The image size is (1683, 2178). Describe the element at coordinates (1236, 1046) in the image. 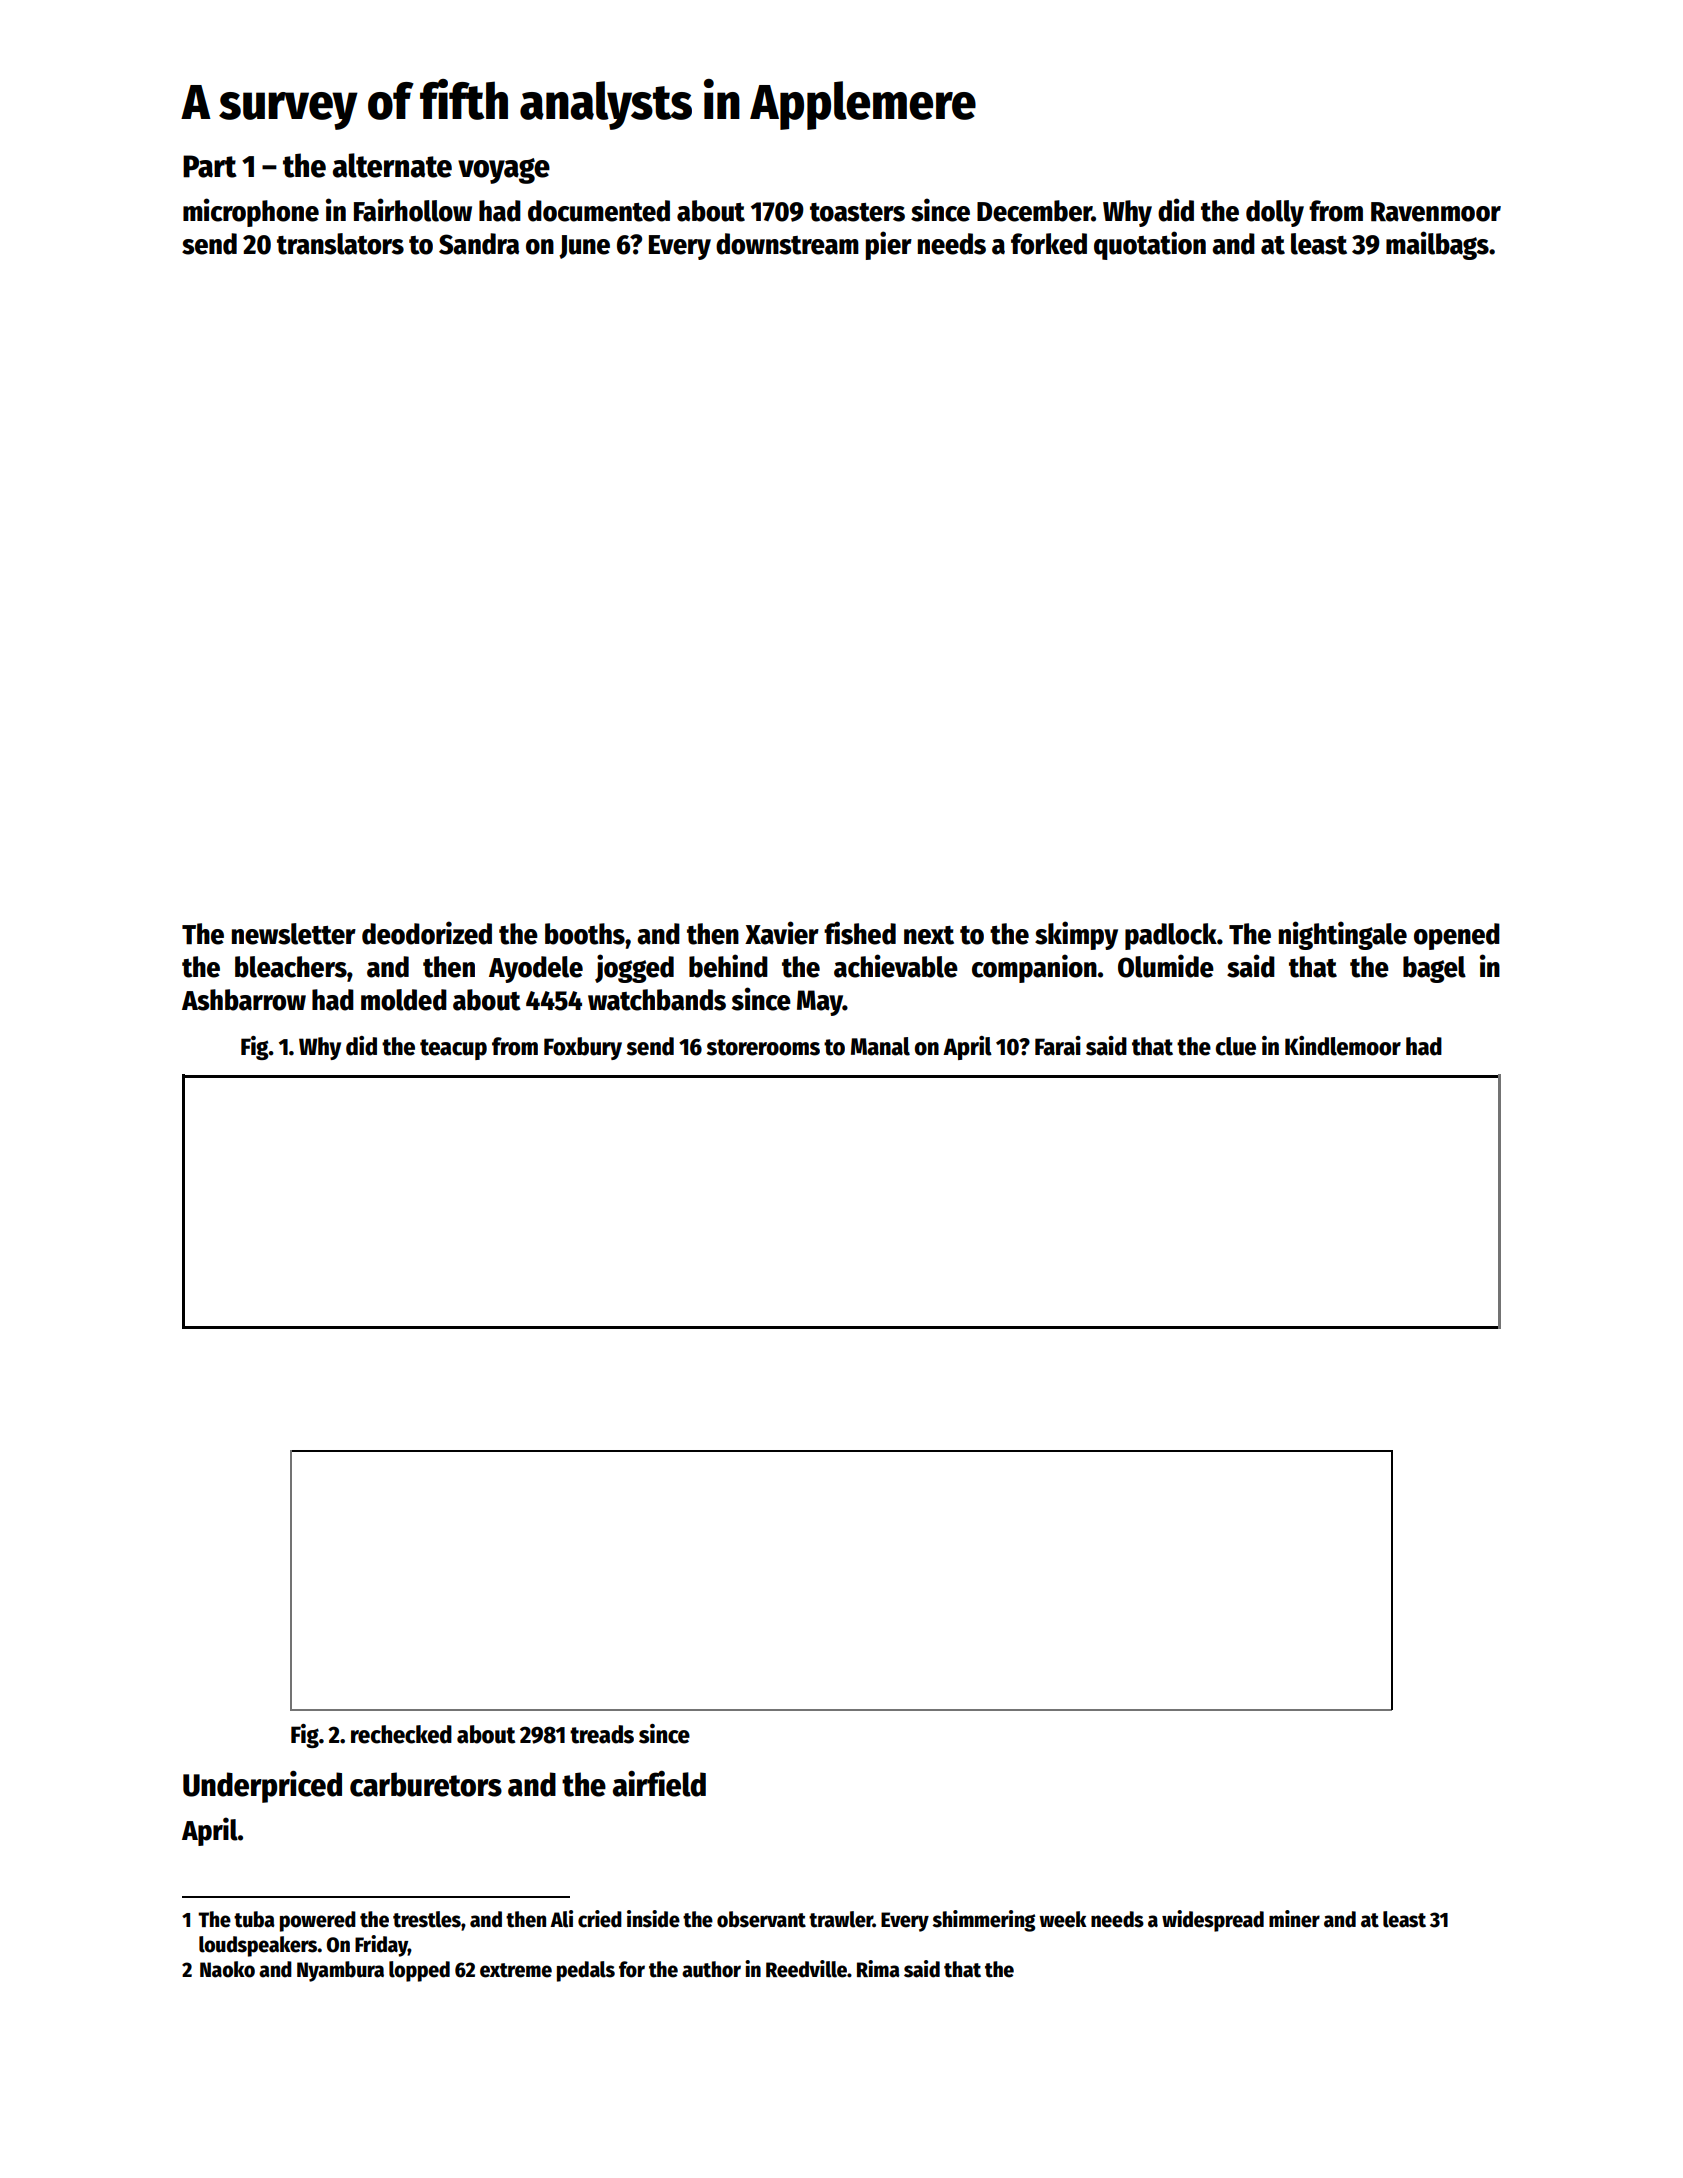

I see `clue` at that location.
